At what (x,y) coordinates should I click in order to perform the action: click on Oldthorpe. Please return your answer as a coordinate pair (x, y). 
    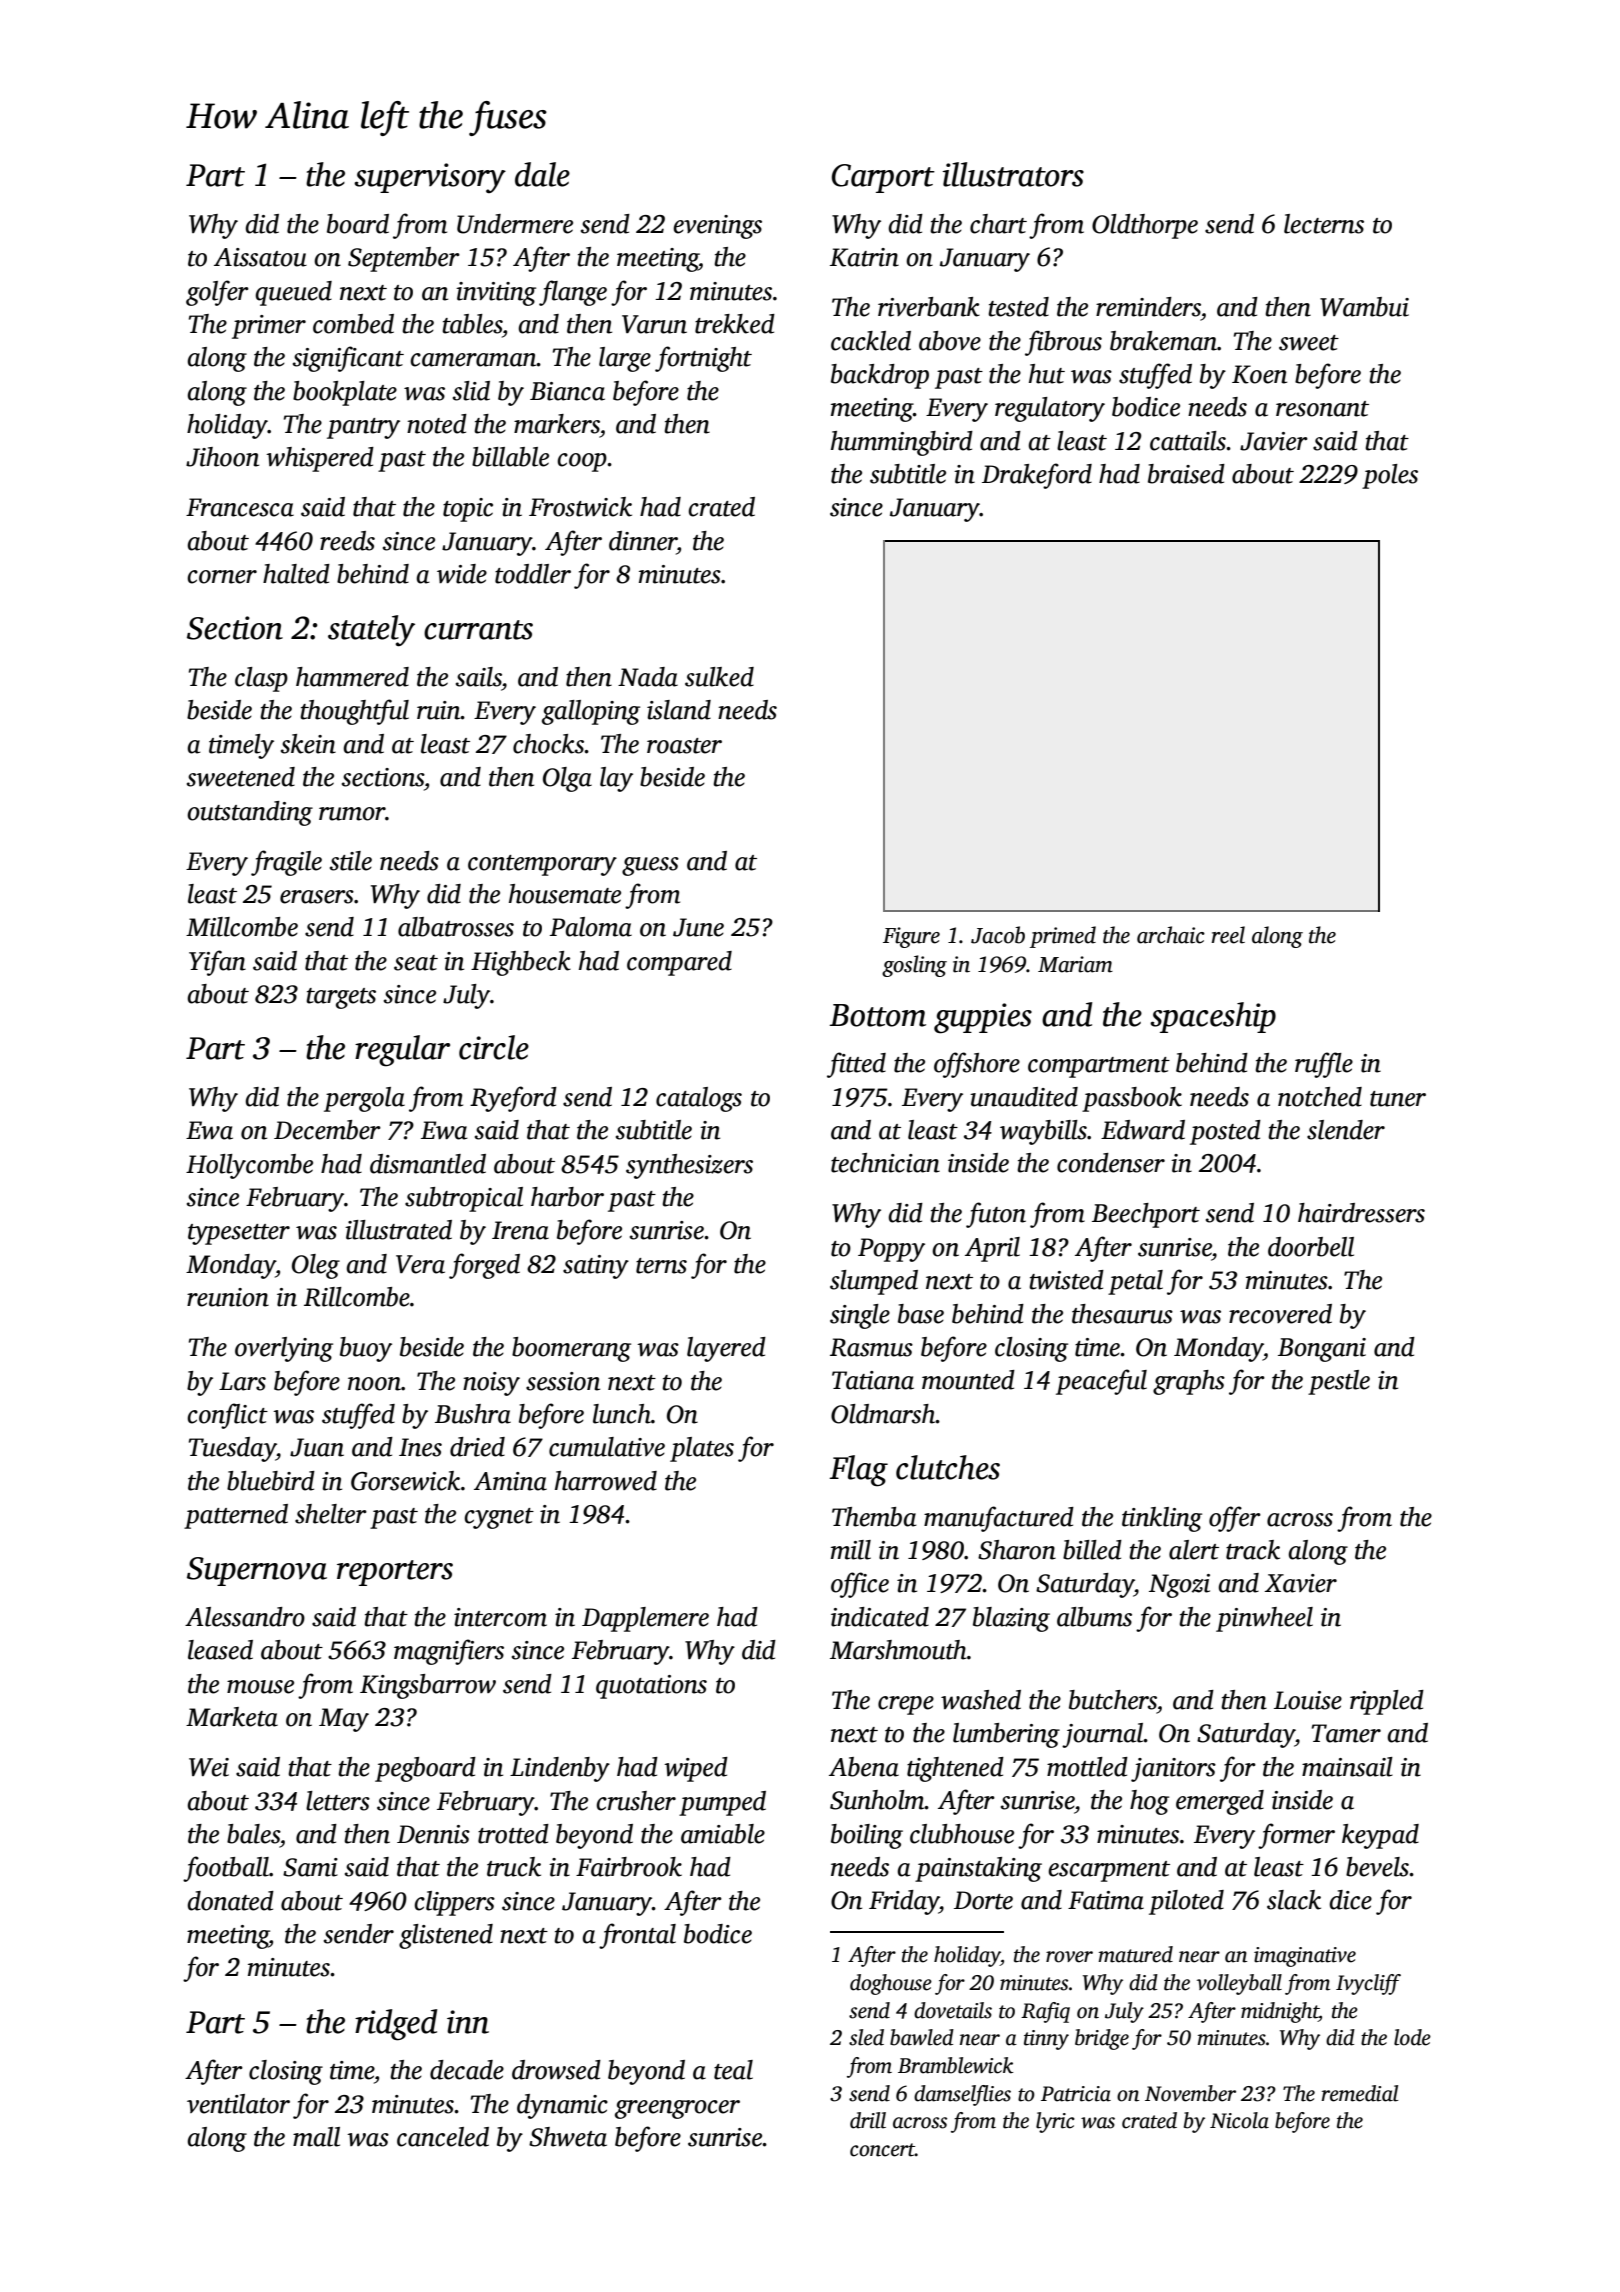
    Looking at the image, I should click on (1145, 226).
